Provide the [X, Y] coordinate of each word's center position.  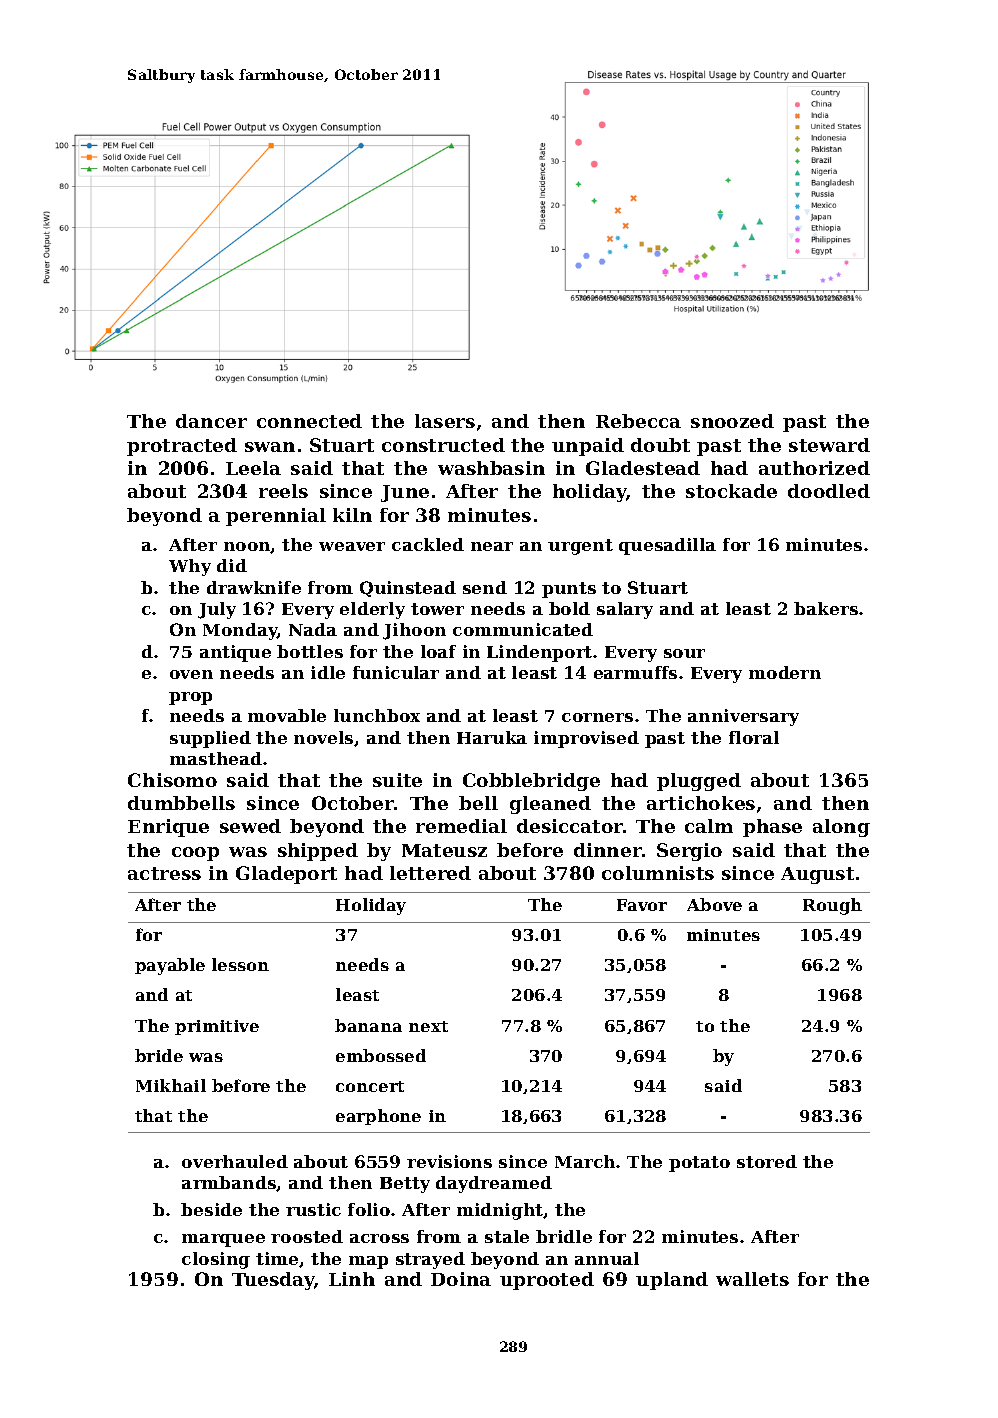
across [379, 1238]
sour [684, 653]
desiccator [570, 826]
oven [191, 674]
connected [309, 421]
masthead [216, 758]
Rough [832, 906]
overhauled [235, 1161]
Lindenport [540, 653]
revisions [449, 1161]
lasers [445, 421]
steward [829, 445]
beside [211, 1209]
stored [767, 1161]
